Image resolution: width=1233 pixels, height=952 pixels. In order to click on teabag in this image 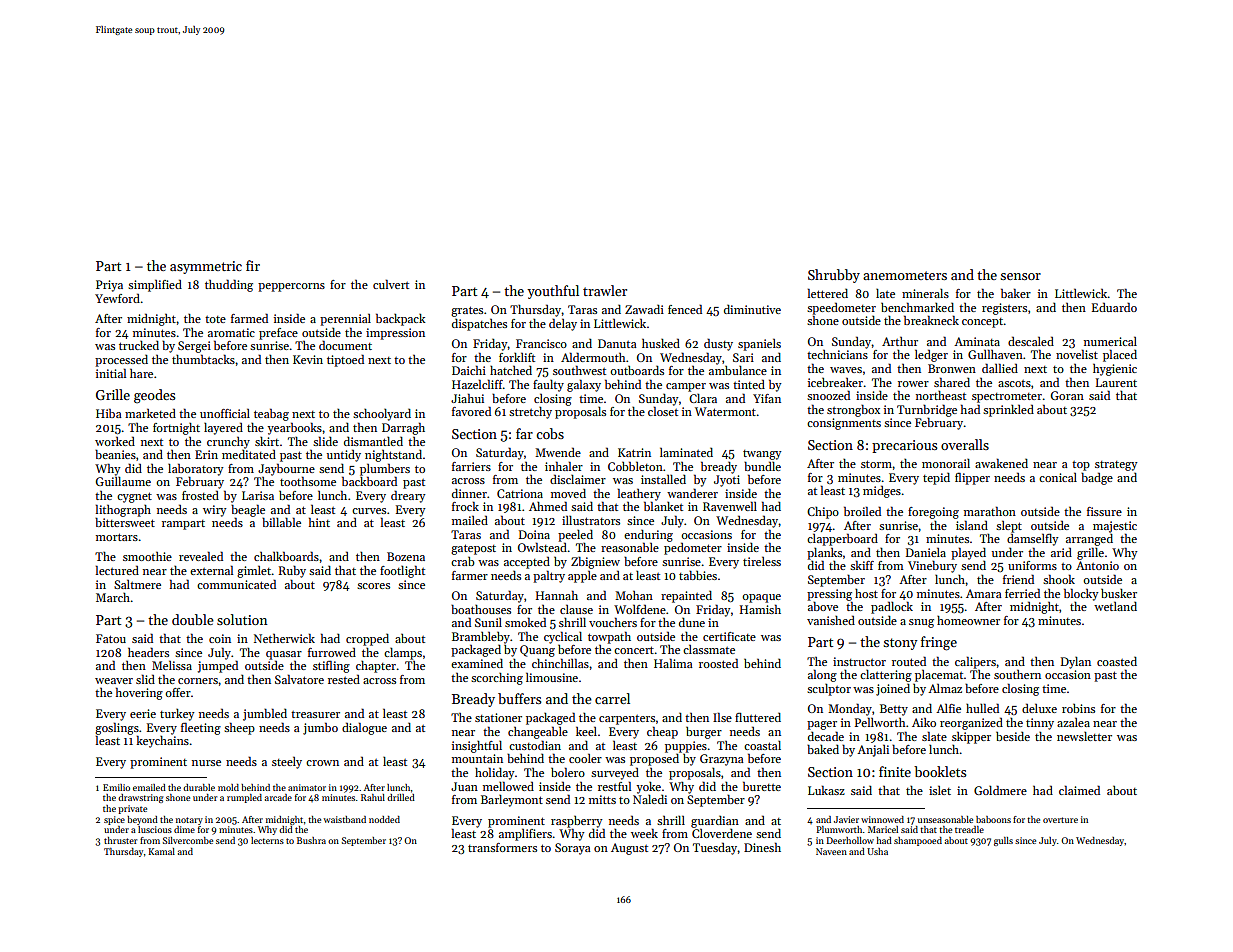, I will do `click(271, 414)`.
